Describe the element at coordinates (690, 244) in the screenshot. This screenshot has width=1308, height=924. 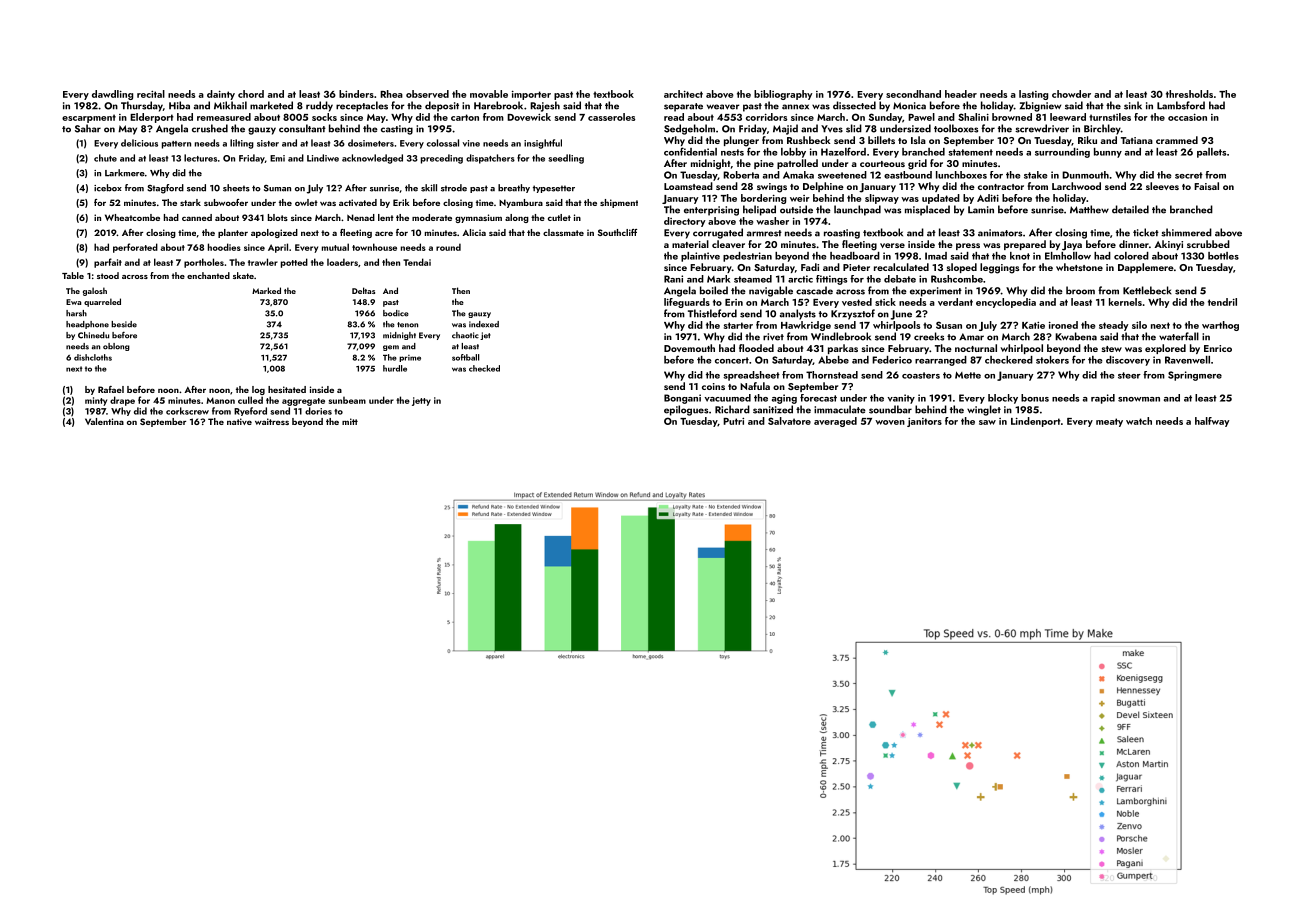
I see `material` at that location.
